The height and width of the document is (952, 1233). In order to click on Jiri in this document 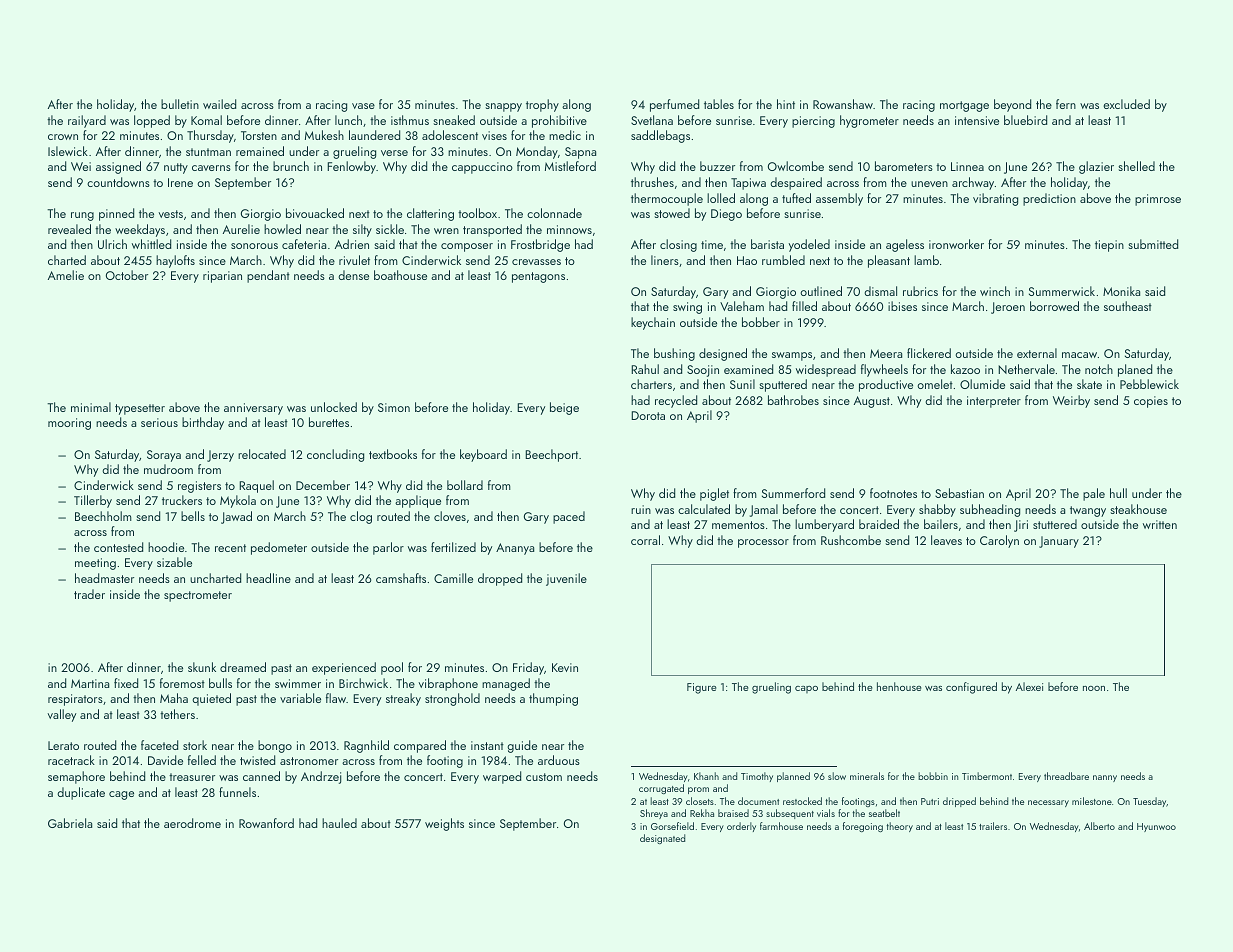, I will do `click(1021, 526)`.
